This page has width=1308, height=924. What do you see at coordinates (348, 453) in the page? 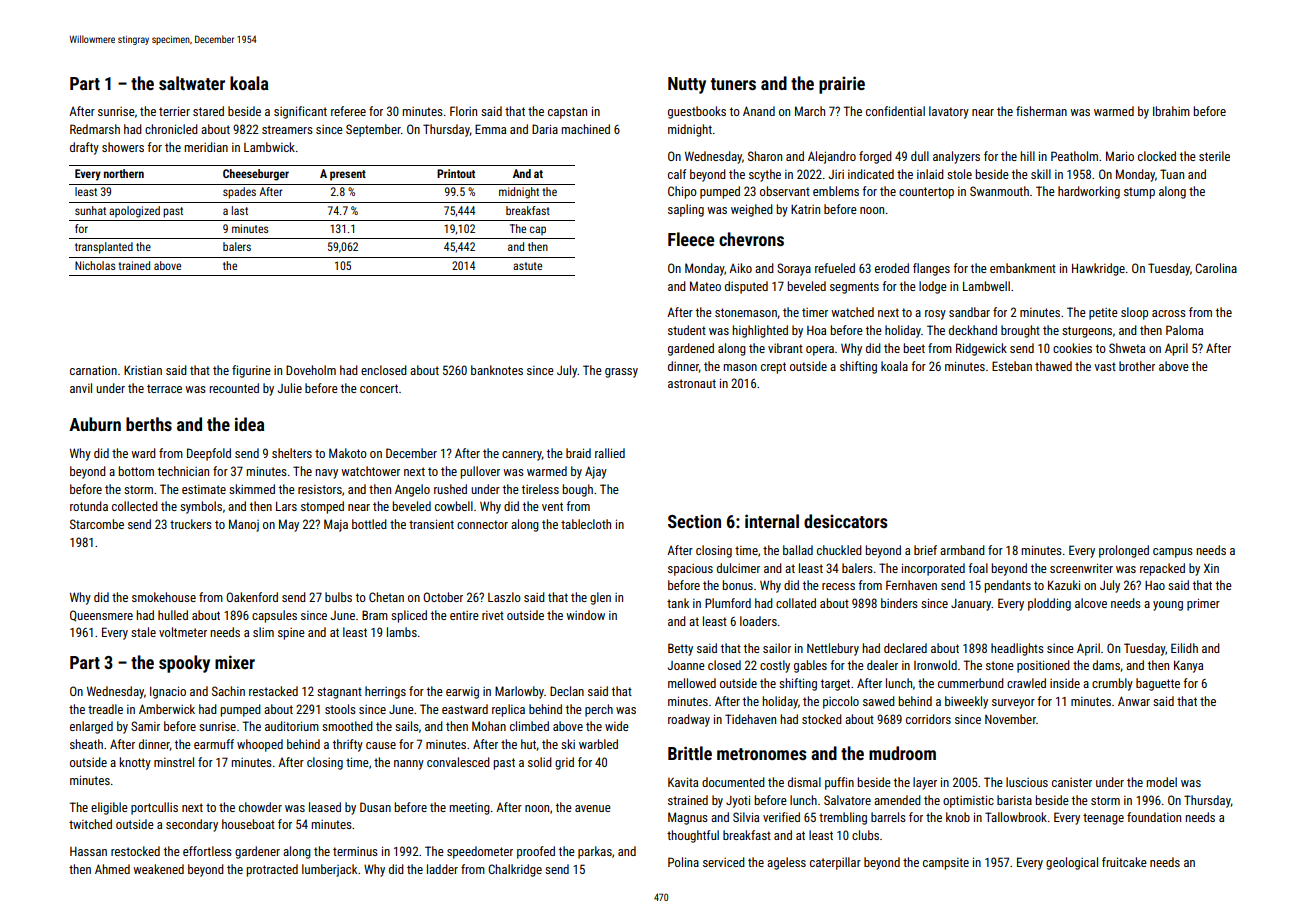
I see `Makoto` at bounding box center [348, 453].
